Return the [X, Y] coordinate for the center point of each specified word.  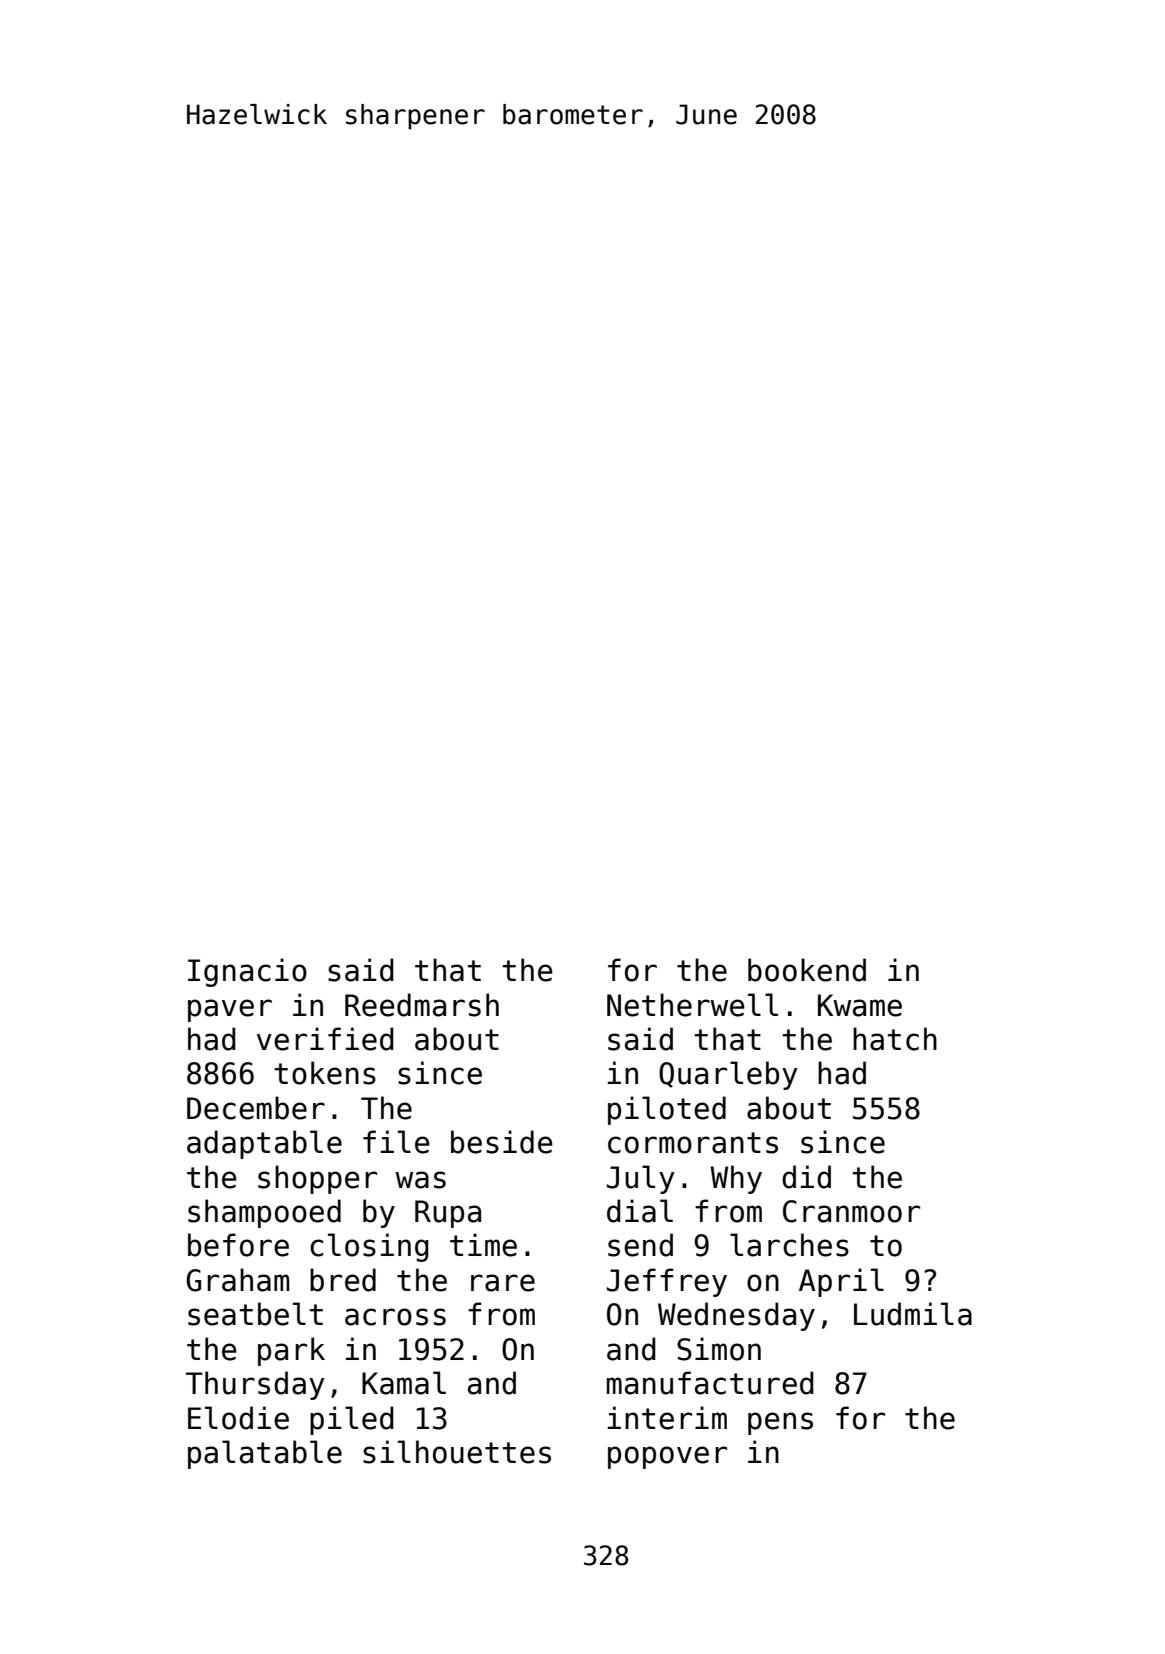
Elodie [238, 1418]
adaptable [264, 1144]
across [395, 1317]
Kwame [860, 1005]
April [841, 1282]
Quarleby [728, 1075]
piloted [667, 1110]
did [806, 1177]
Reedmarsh [422, 1005]
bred [343, 1280]
